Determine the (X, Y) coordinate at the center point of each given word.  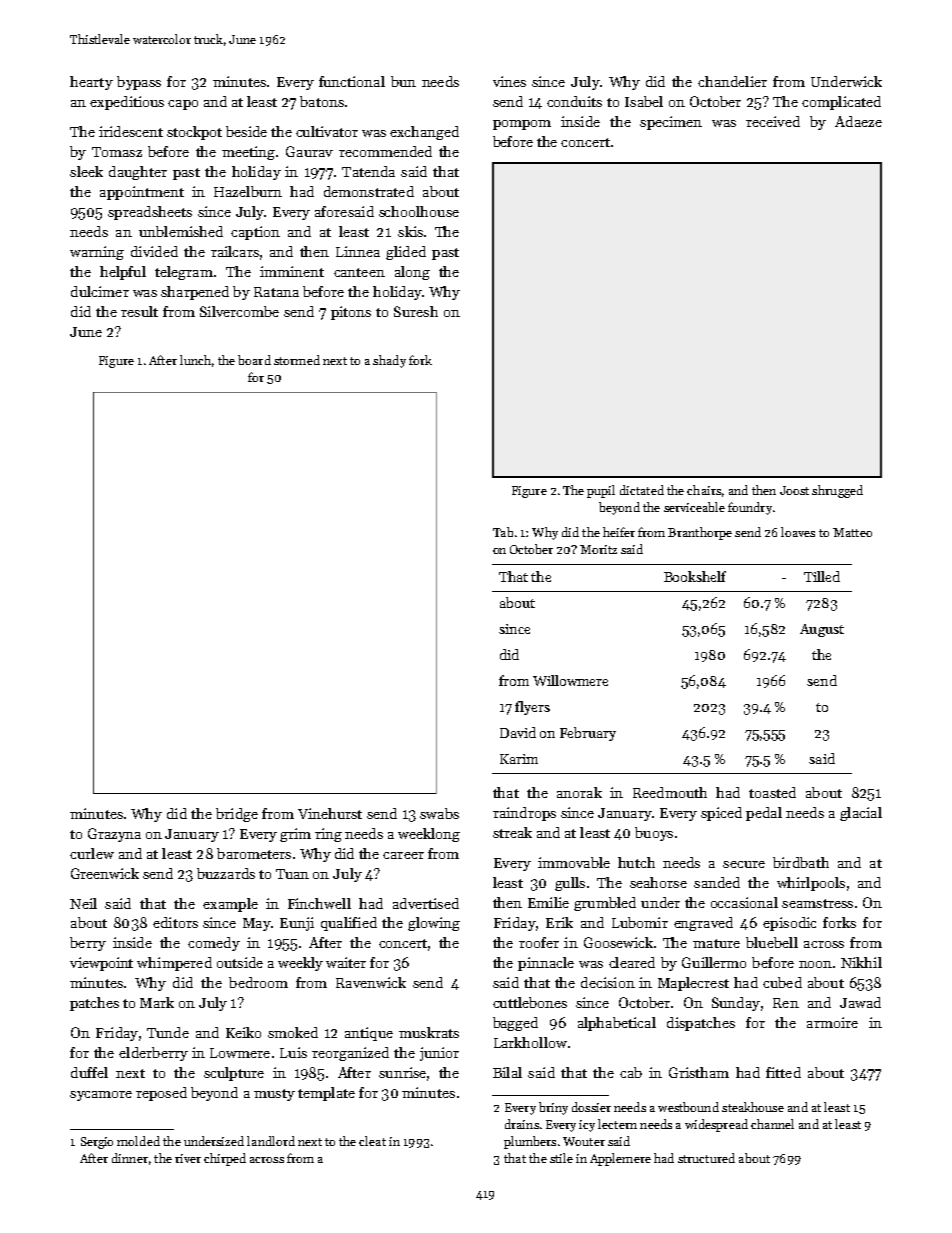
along (412, 273)
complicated (841, 103)
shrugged (837, 491)
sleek (86, 171)
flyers (532, 708)
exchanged (424, 133)
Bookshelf (695, 576)
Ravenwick (371, 982)
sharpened (195, 293)
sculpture (234, 1074)
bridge (237, 815)
